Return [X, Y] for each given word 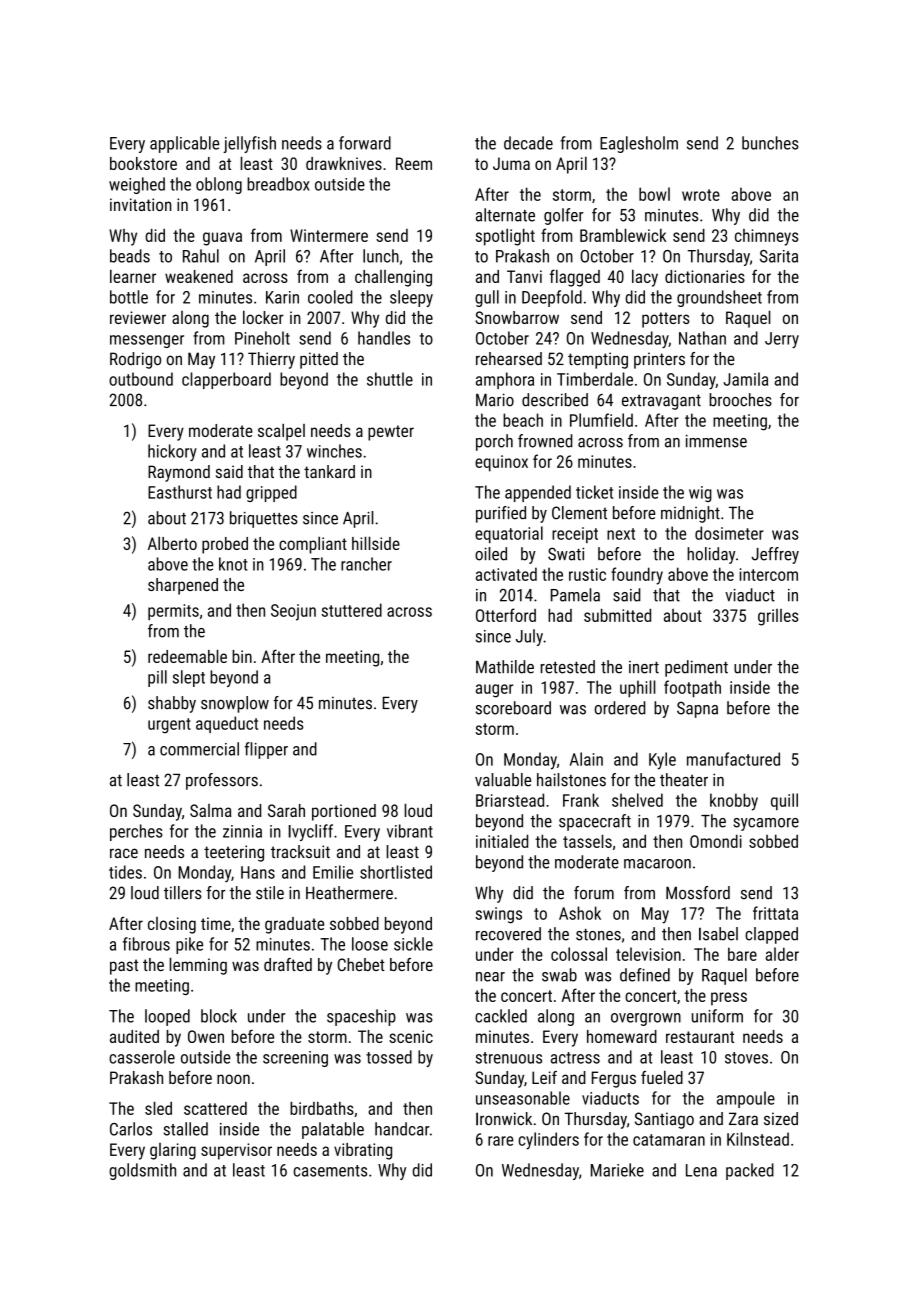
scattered [215, 1108]
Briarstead [510, 800]
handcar [402, 1129]
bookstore [143, 163]
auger [494, 691]
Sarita [779, 256]
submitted [617, 615]
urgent [169, 726]
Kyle [662, 761]
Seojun [293, 612]
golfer [564, 216]
